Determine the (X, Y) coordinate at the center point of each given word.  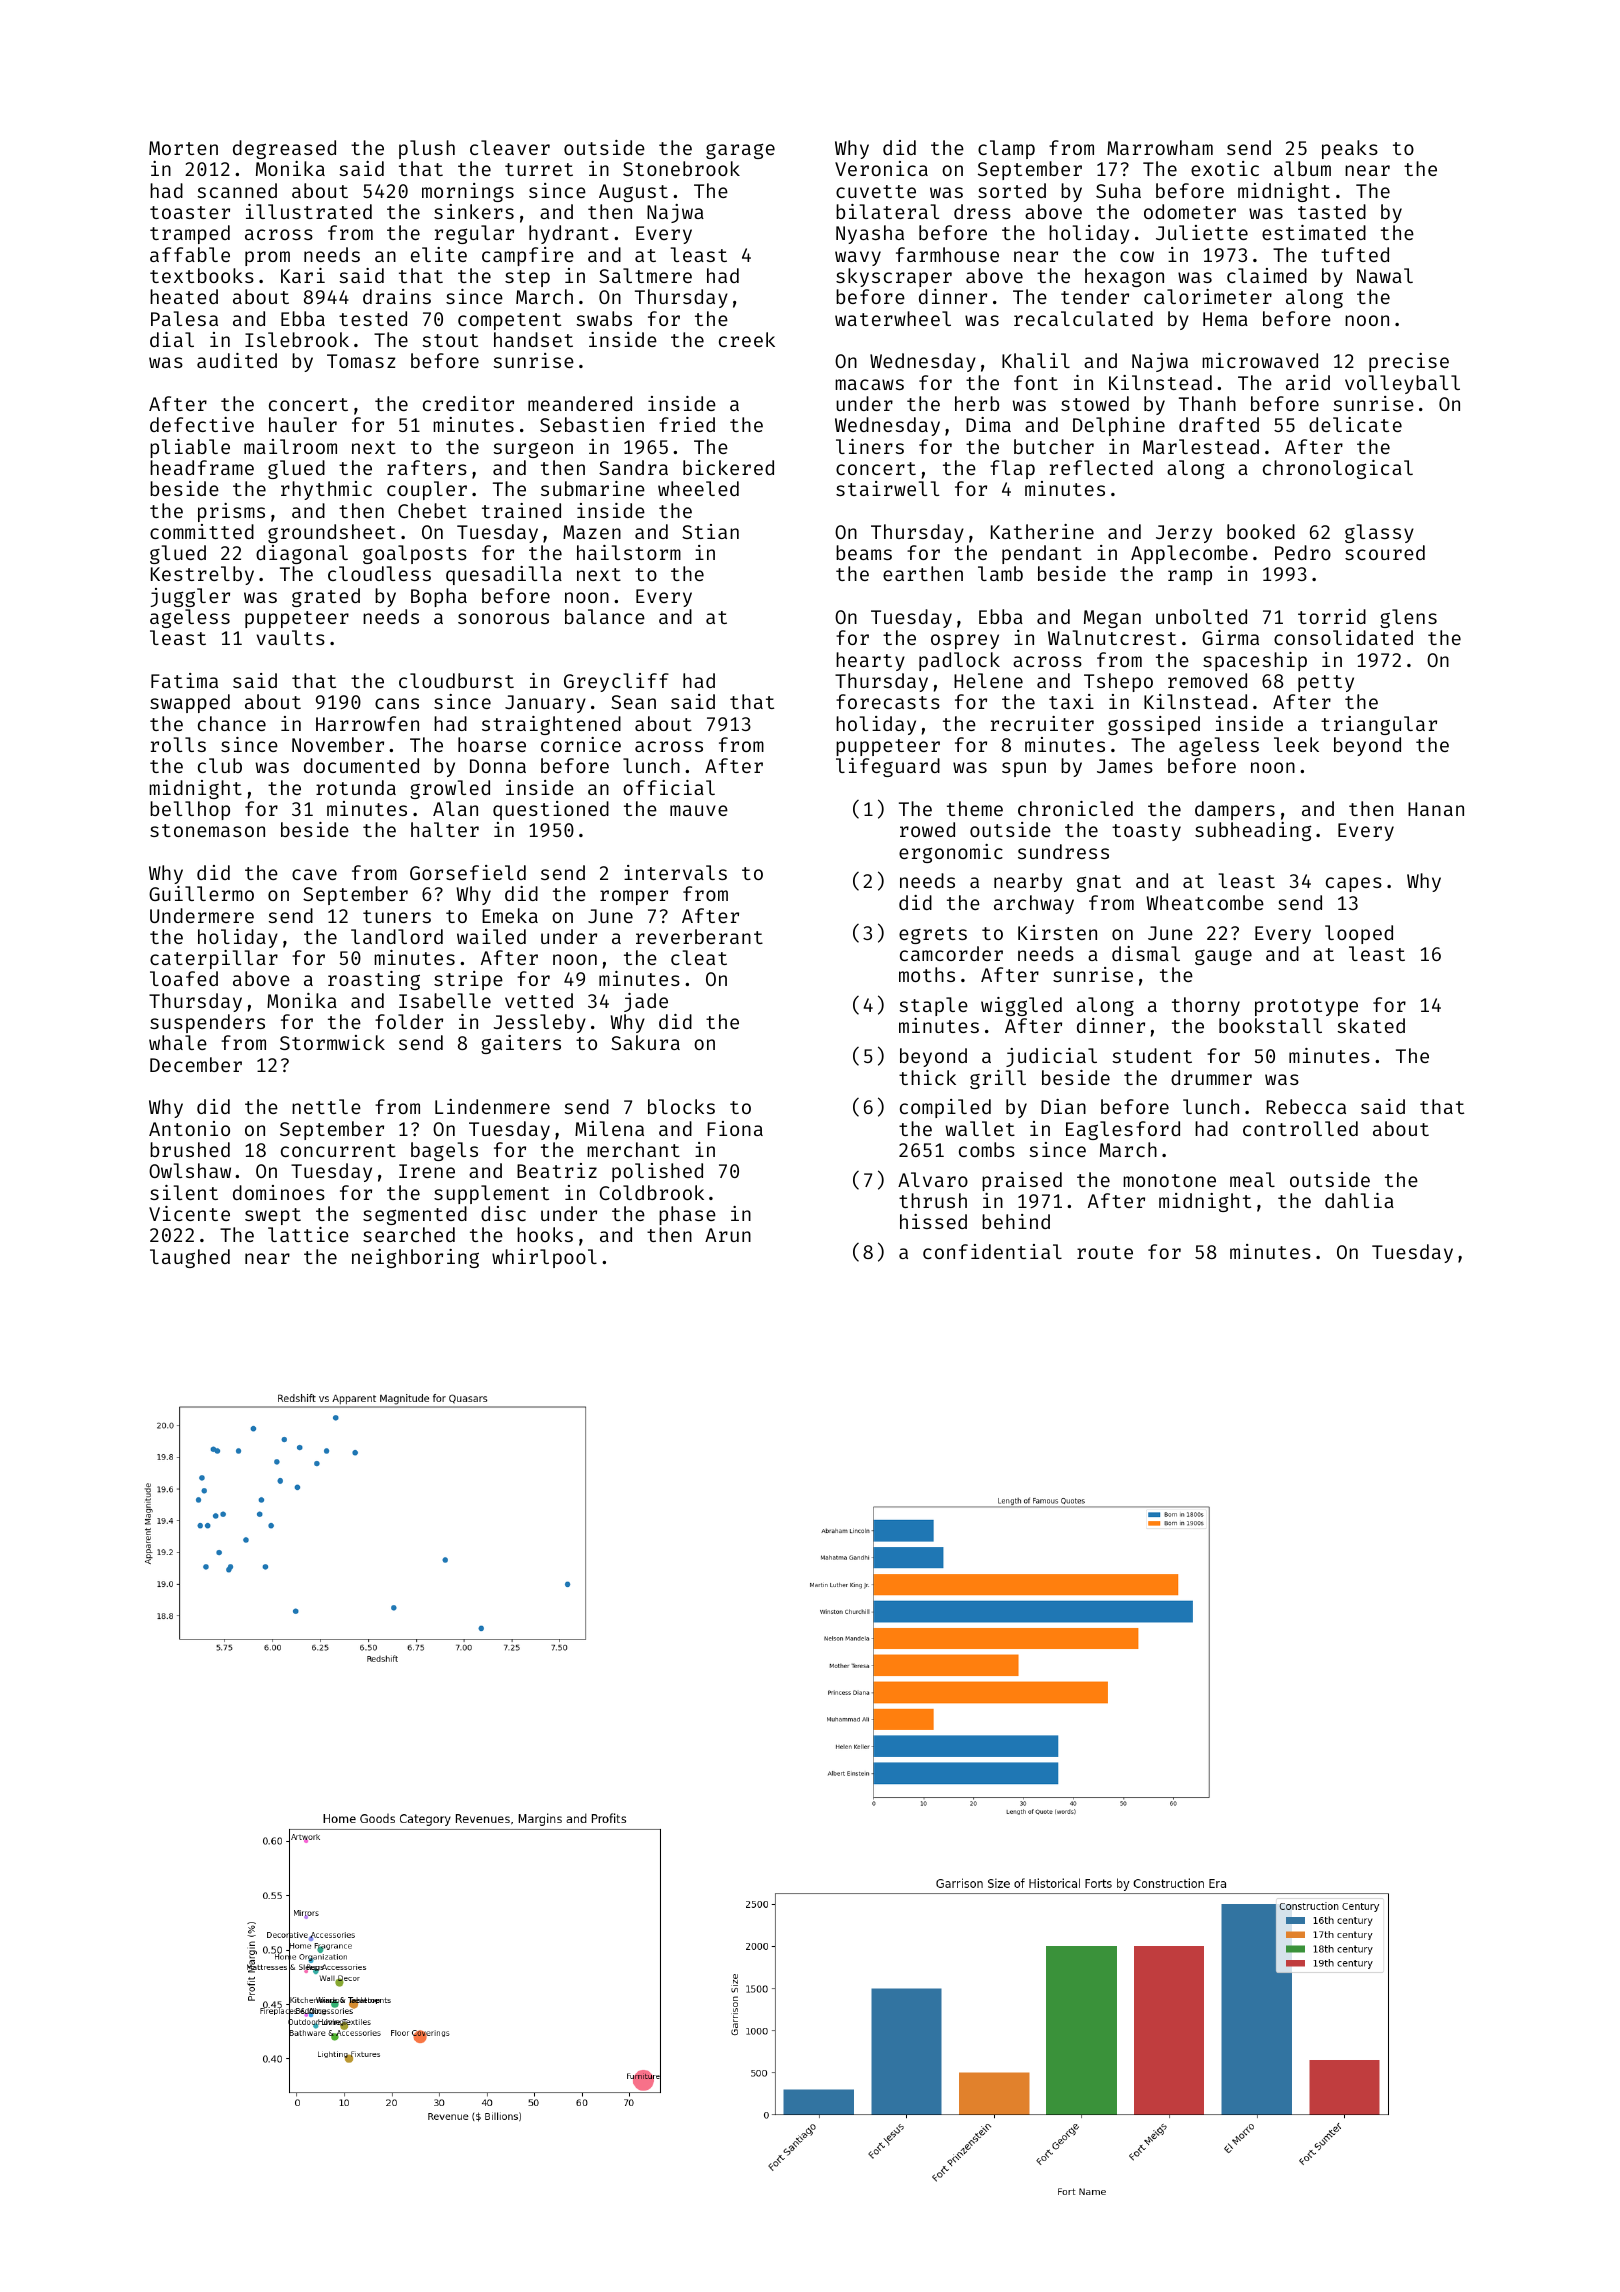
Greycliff (616, 682)
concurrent (338, 1150)
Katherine (1042, 531)
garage (740, 151)
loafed (184, 978)
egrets (933, 935)
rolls (178, 744)
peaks (1350, 149)
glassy (1379, 533)
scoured (1385, 552)
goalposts (415, 554)
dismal (1146, 953)
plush (427, 149)
